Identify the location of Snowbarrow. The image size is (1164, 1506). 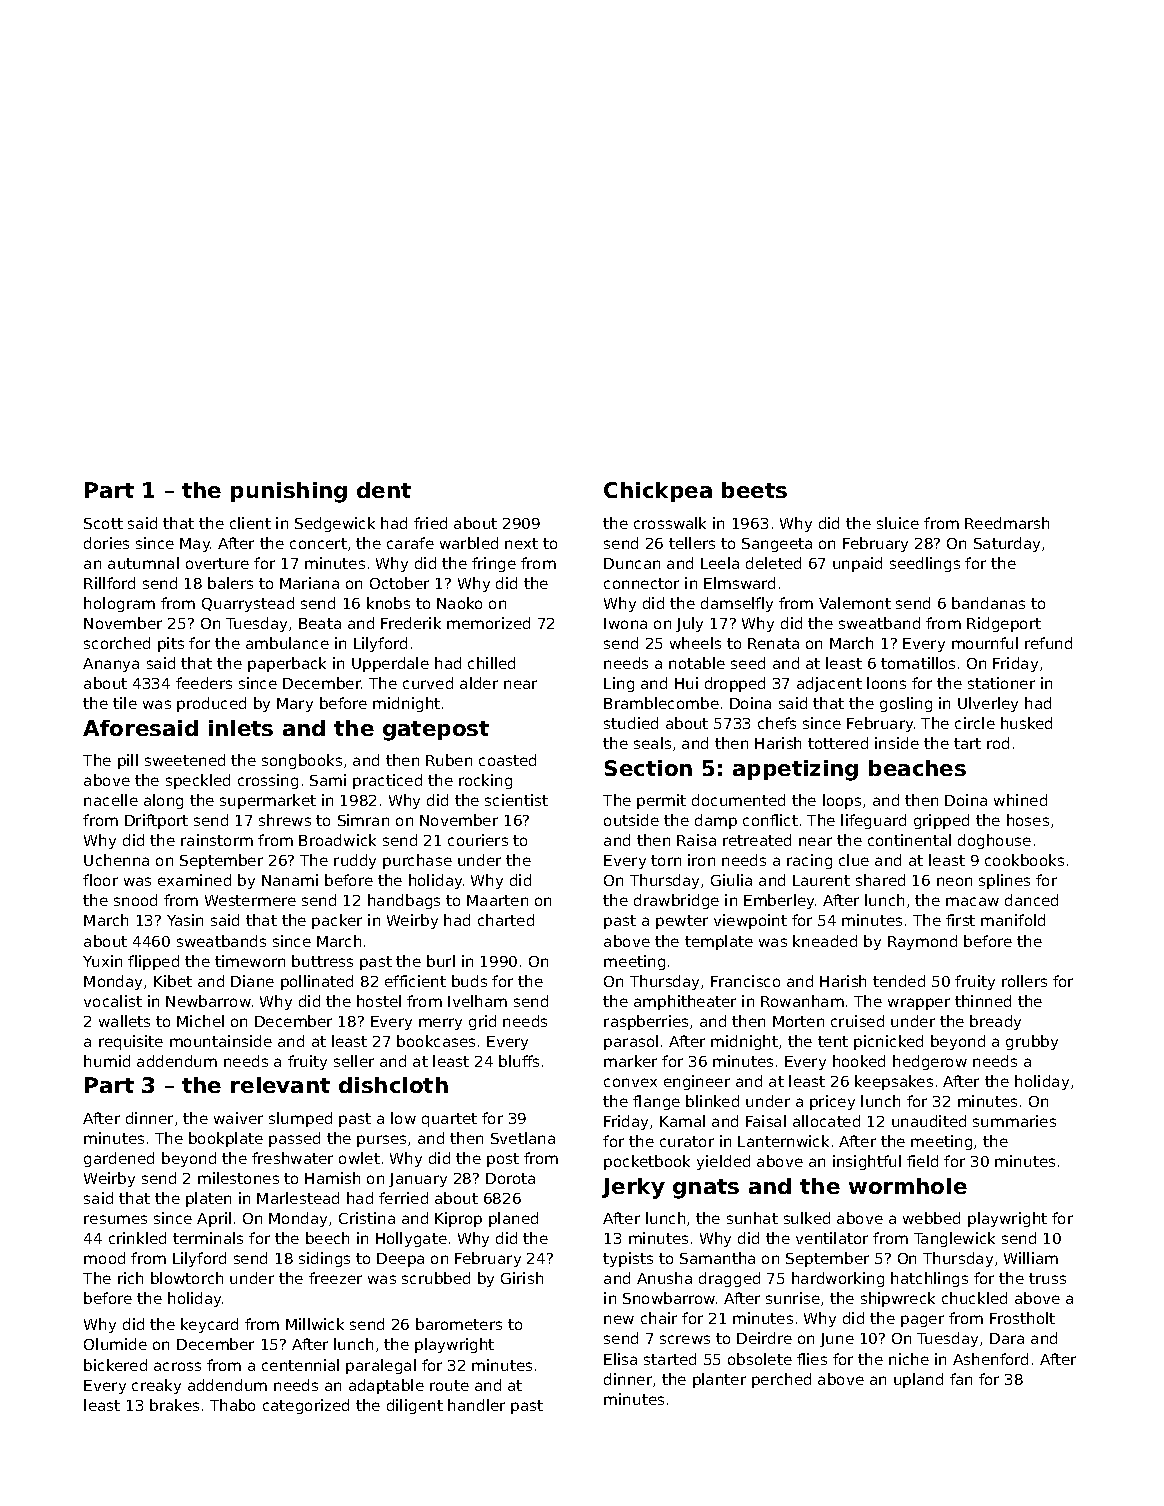
(669, 1298).
